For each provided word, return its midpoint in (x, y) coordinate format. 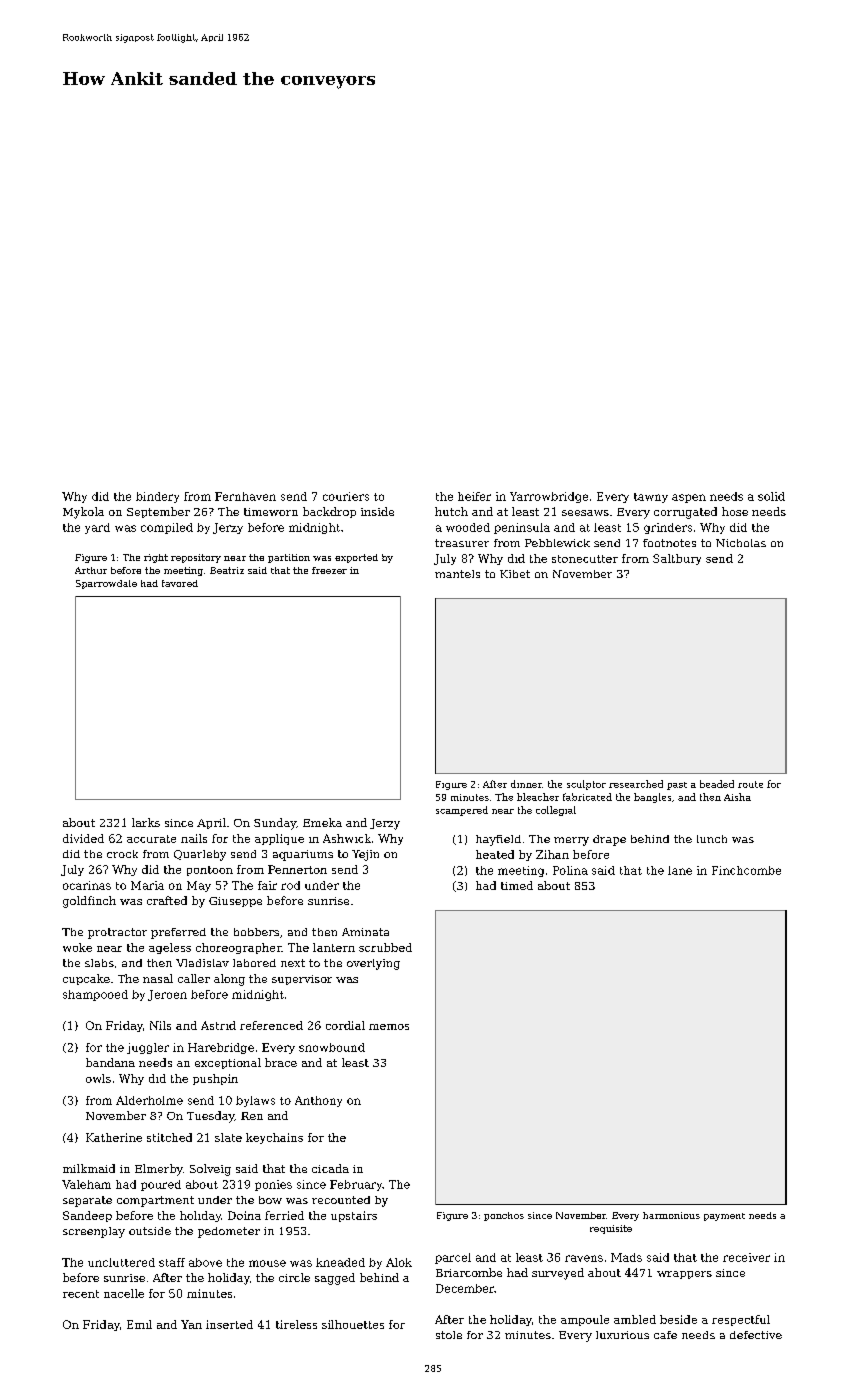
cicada (330, 1168)
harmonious (671, 1215)
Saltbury (677, 559)
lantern (334, 947)
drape (609, 840)
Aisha (737, 797)
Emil (139, 1324)
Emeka (322, 822)
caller (194, 978)
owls (98, 1078)
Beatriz (227, 570)
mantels (457, 574)
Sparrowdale (106, 584)
